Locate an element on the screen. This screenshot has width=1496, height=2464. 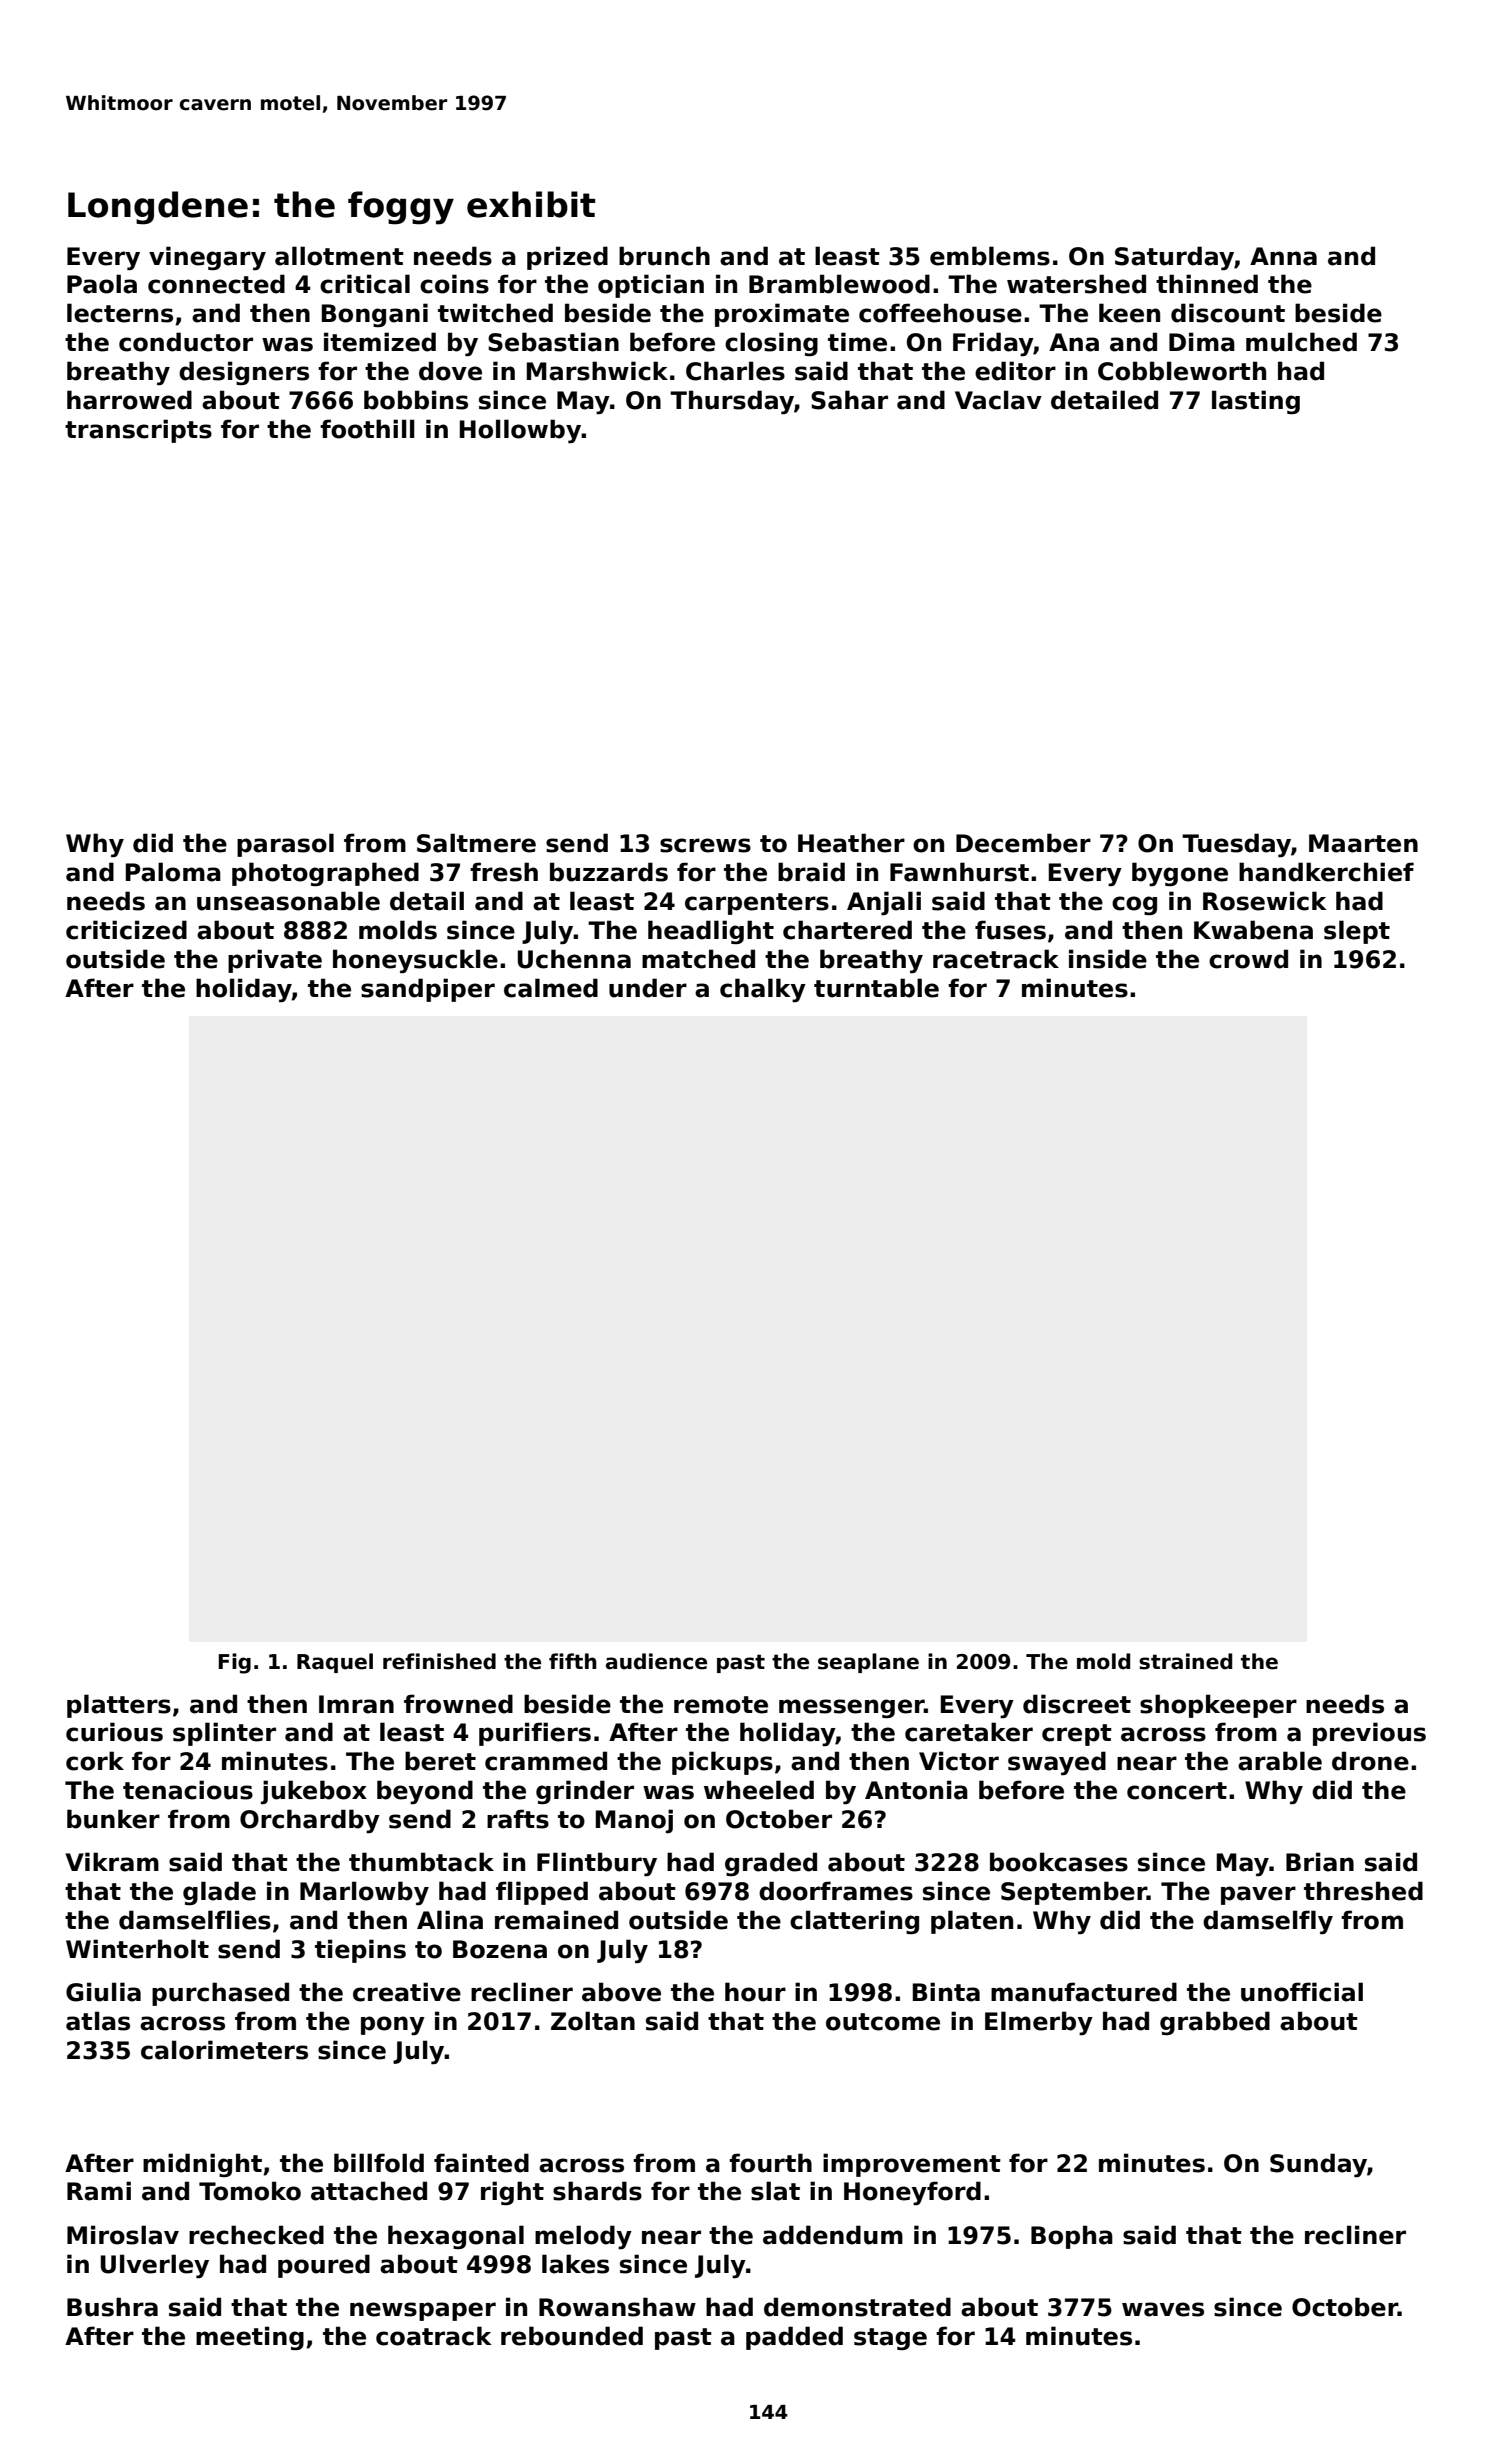
Fawnhurst is located at coordinates (959, 872).
